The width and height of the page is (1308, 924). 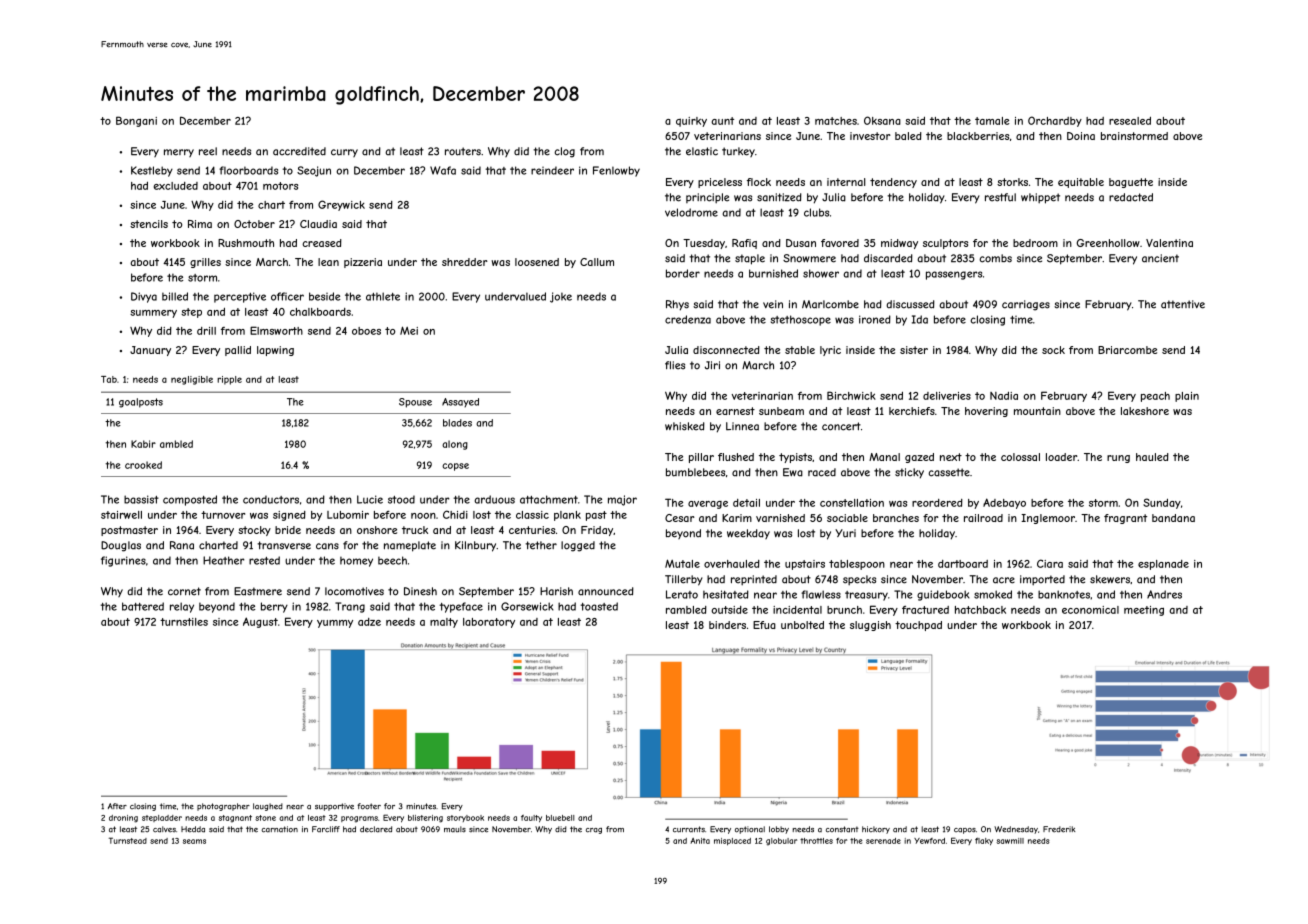 What do you see at coordinates (1037, 411) in the page?
I see `mountain` at bounding box center [1037, 411].
